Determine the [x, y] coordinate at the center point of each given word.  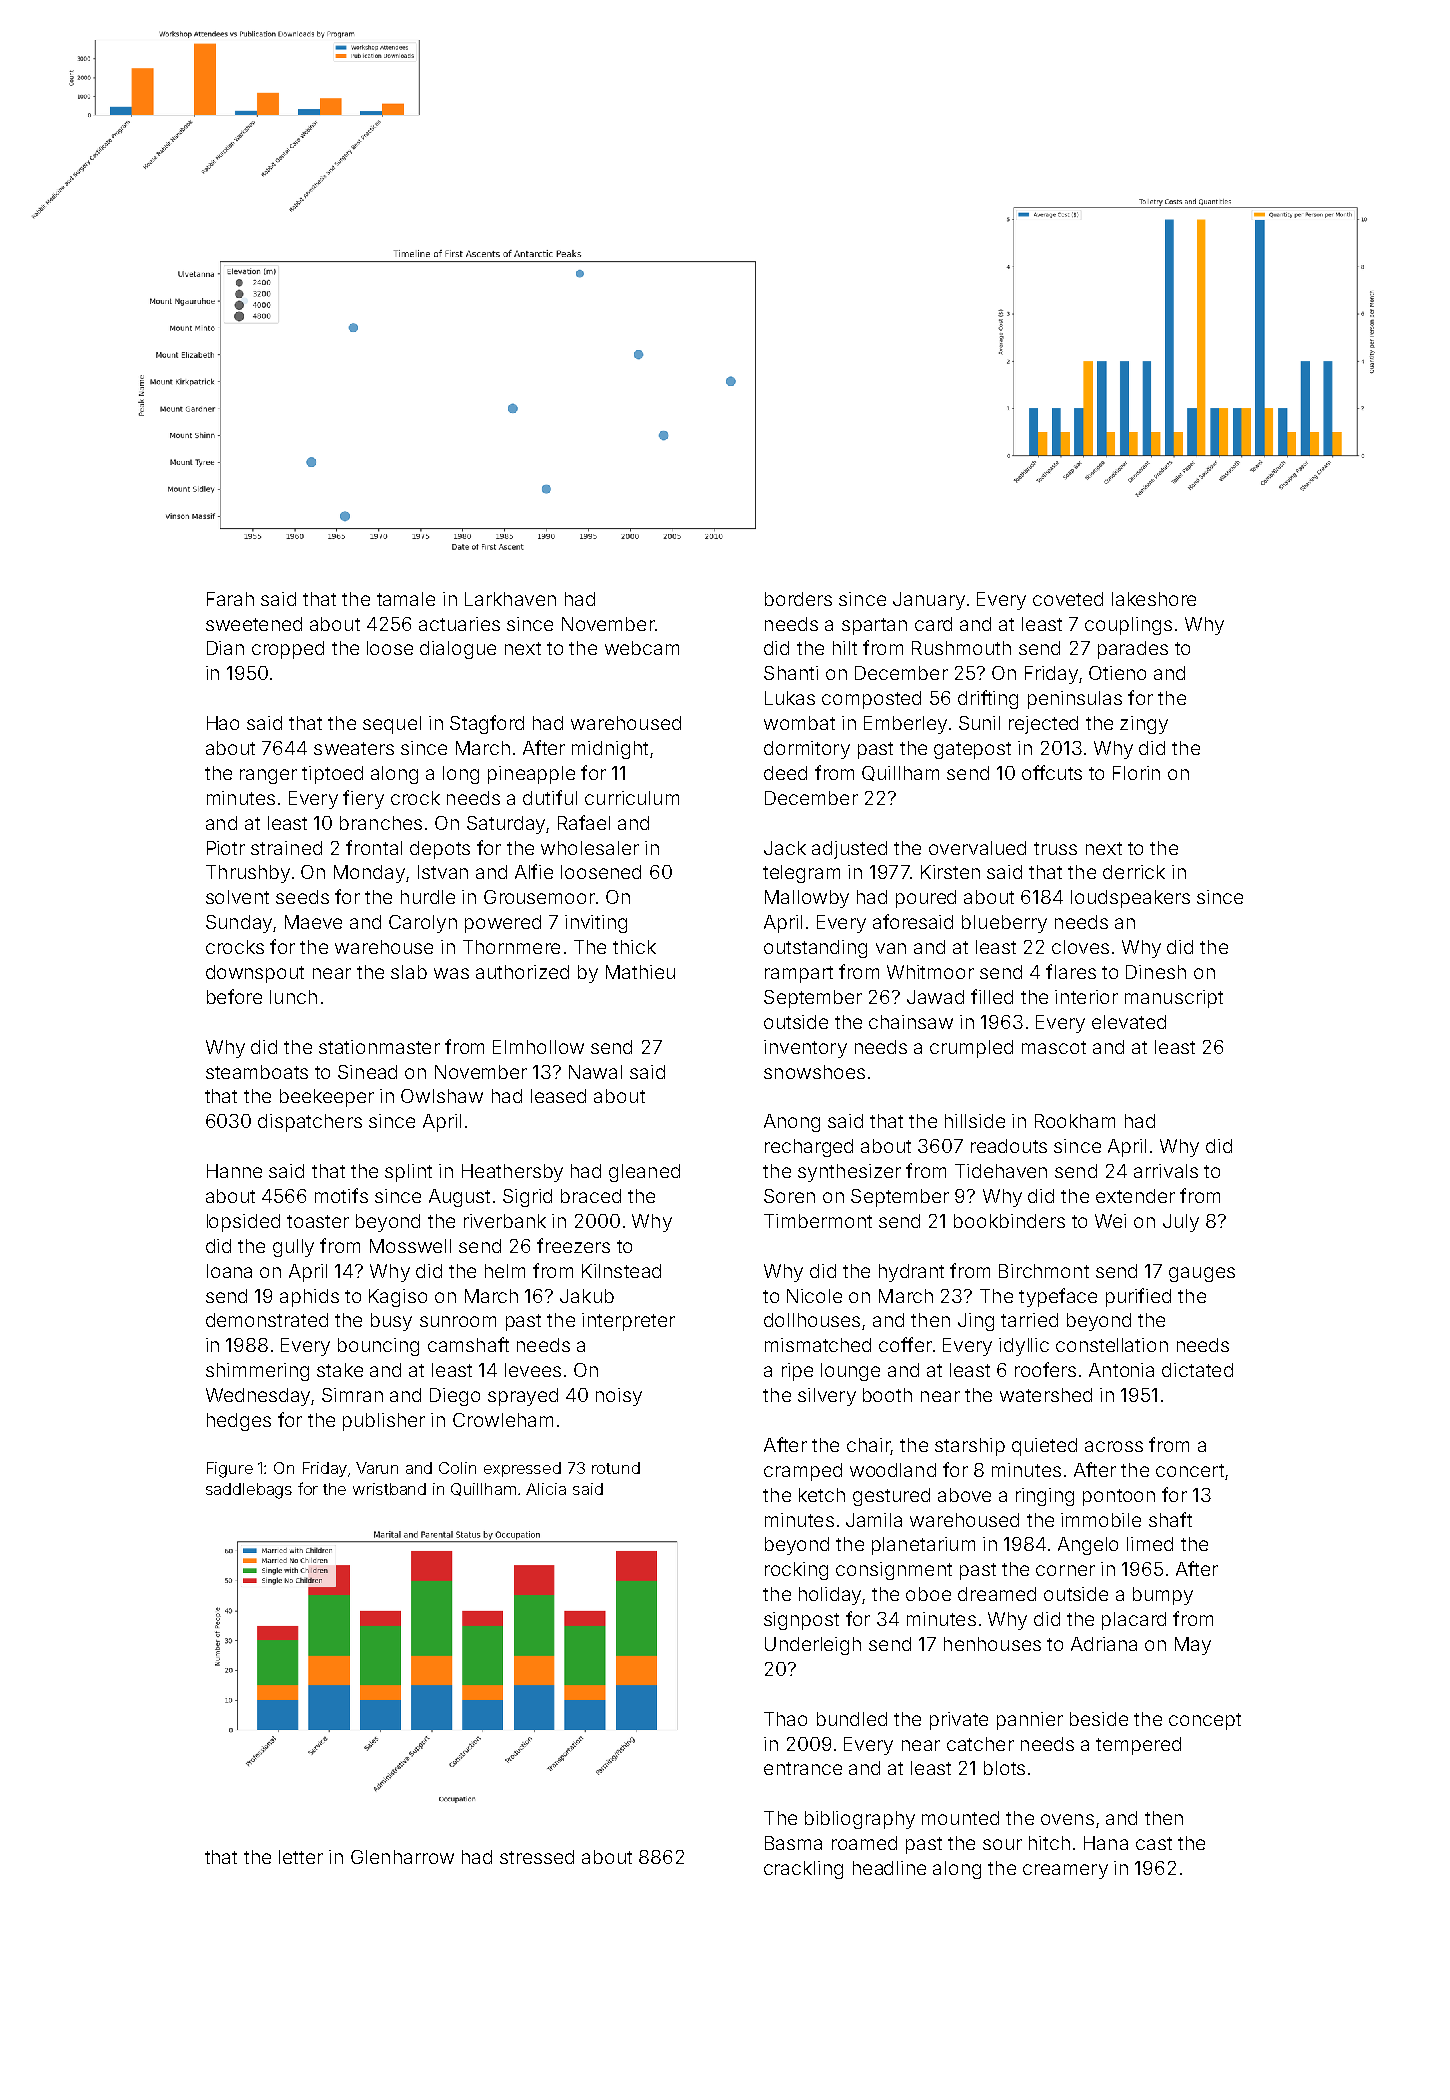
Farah [230, 599]
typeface [1058, 1297]
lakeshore [1154, 599]
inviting [596, 924]
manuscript [1174, 999]
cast [1154, 1843]
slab [409, 972]
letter [301, 1857]
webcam [642, 648]
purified [1138, 1297]
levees [533, 1370]
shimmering [257, 1372]
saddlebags [249, 1491]
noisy [619, 1397]
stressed [537, 1857]
